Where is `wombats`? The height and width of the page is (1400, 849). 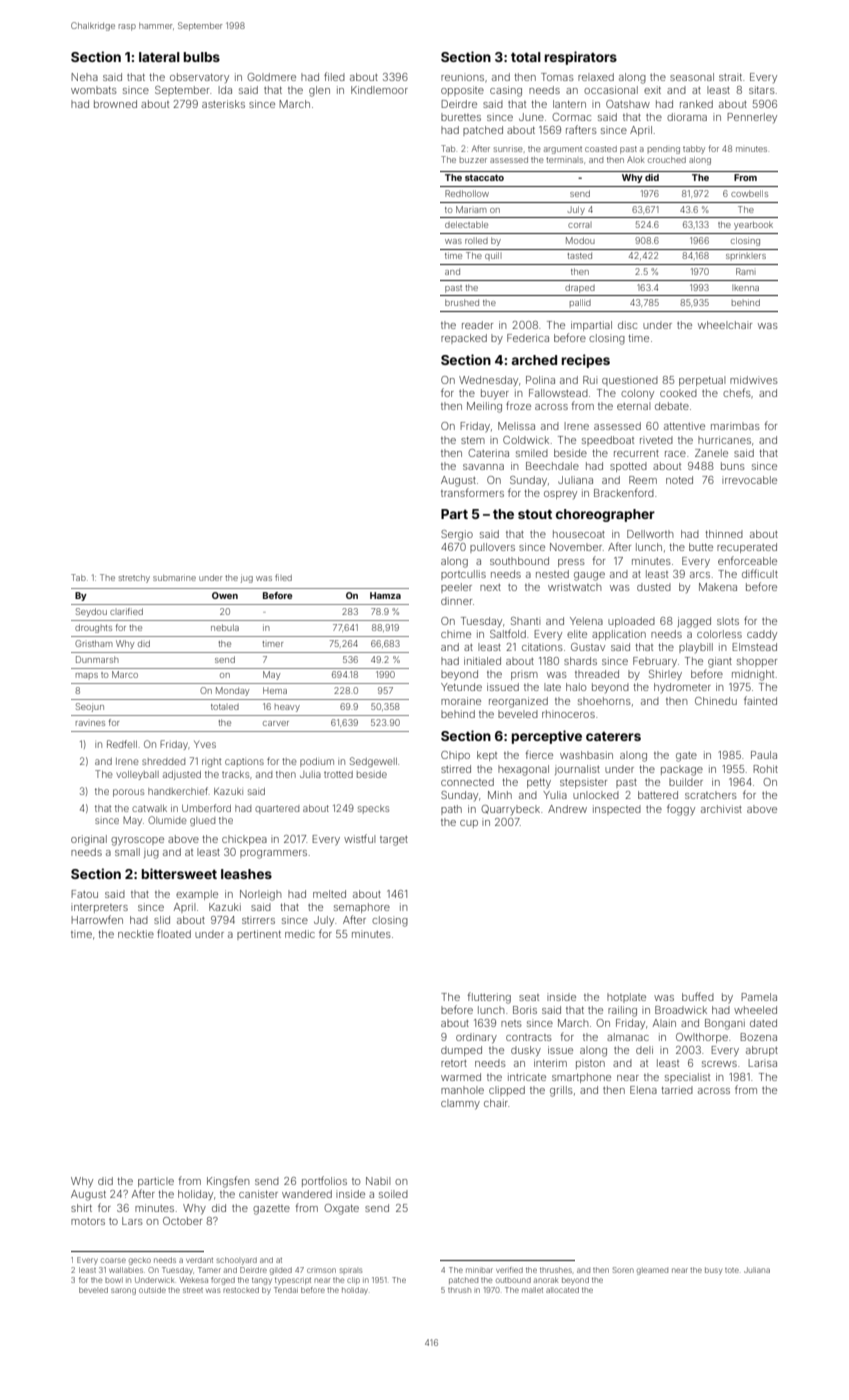 wombats is located at coordinates (94, 90).
